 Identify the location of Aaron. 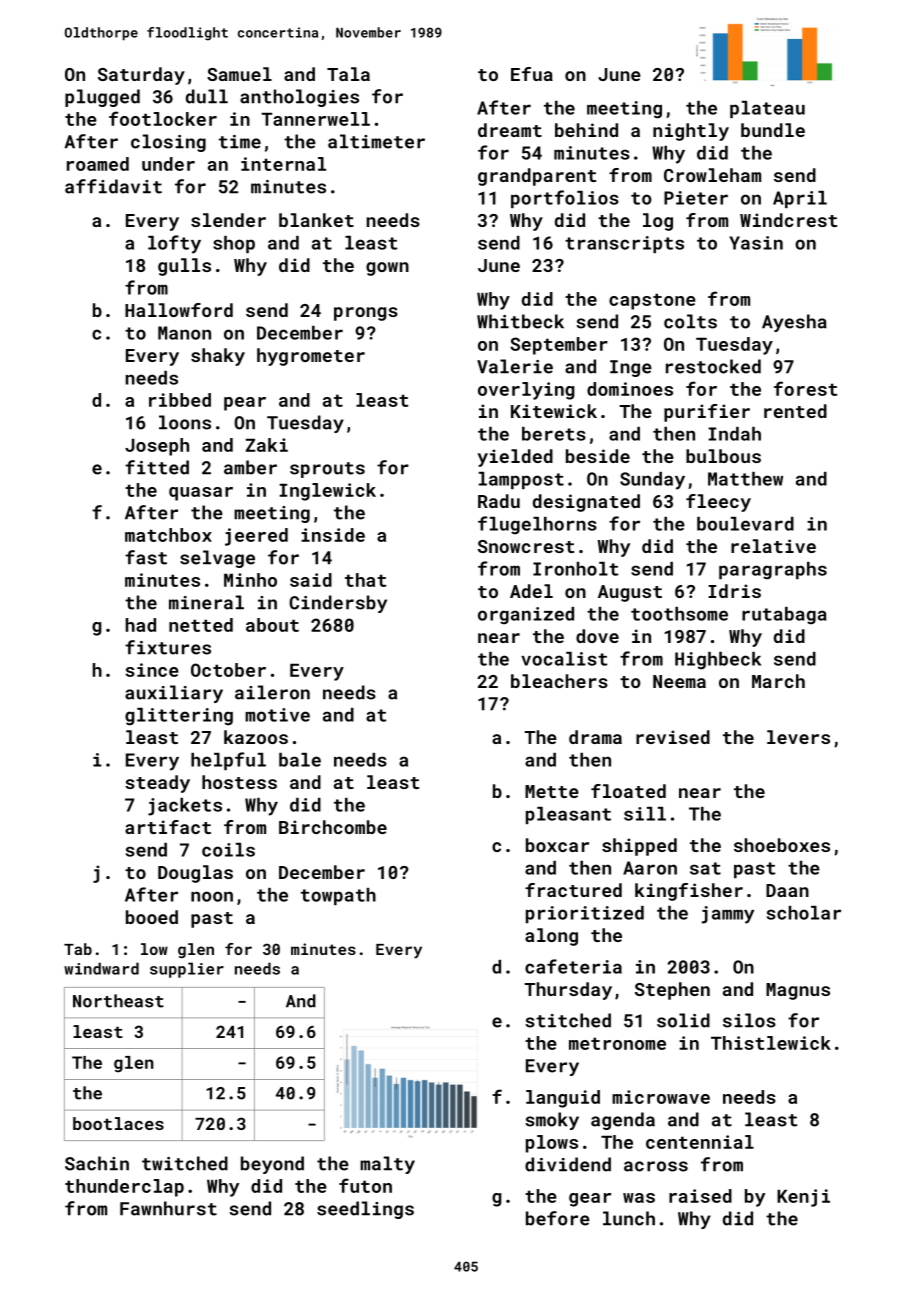
(650, 868).
